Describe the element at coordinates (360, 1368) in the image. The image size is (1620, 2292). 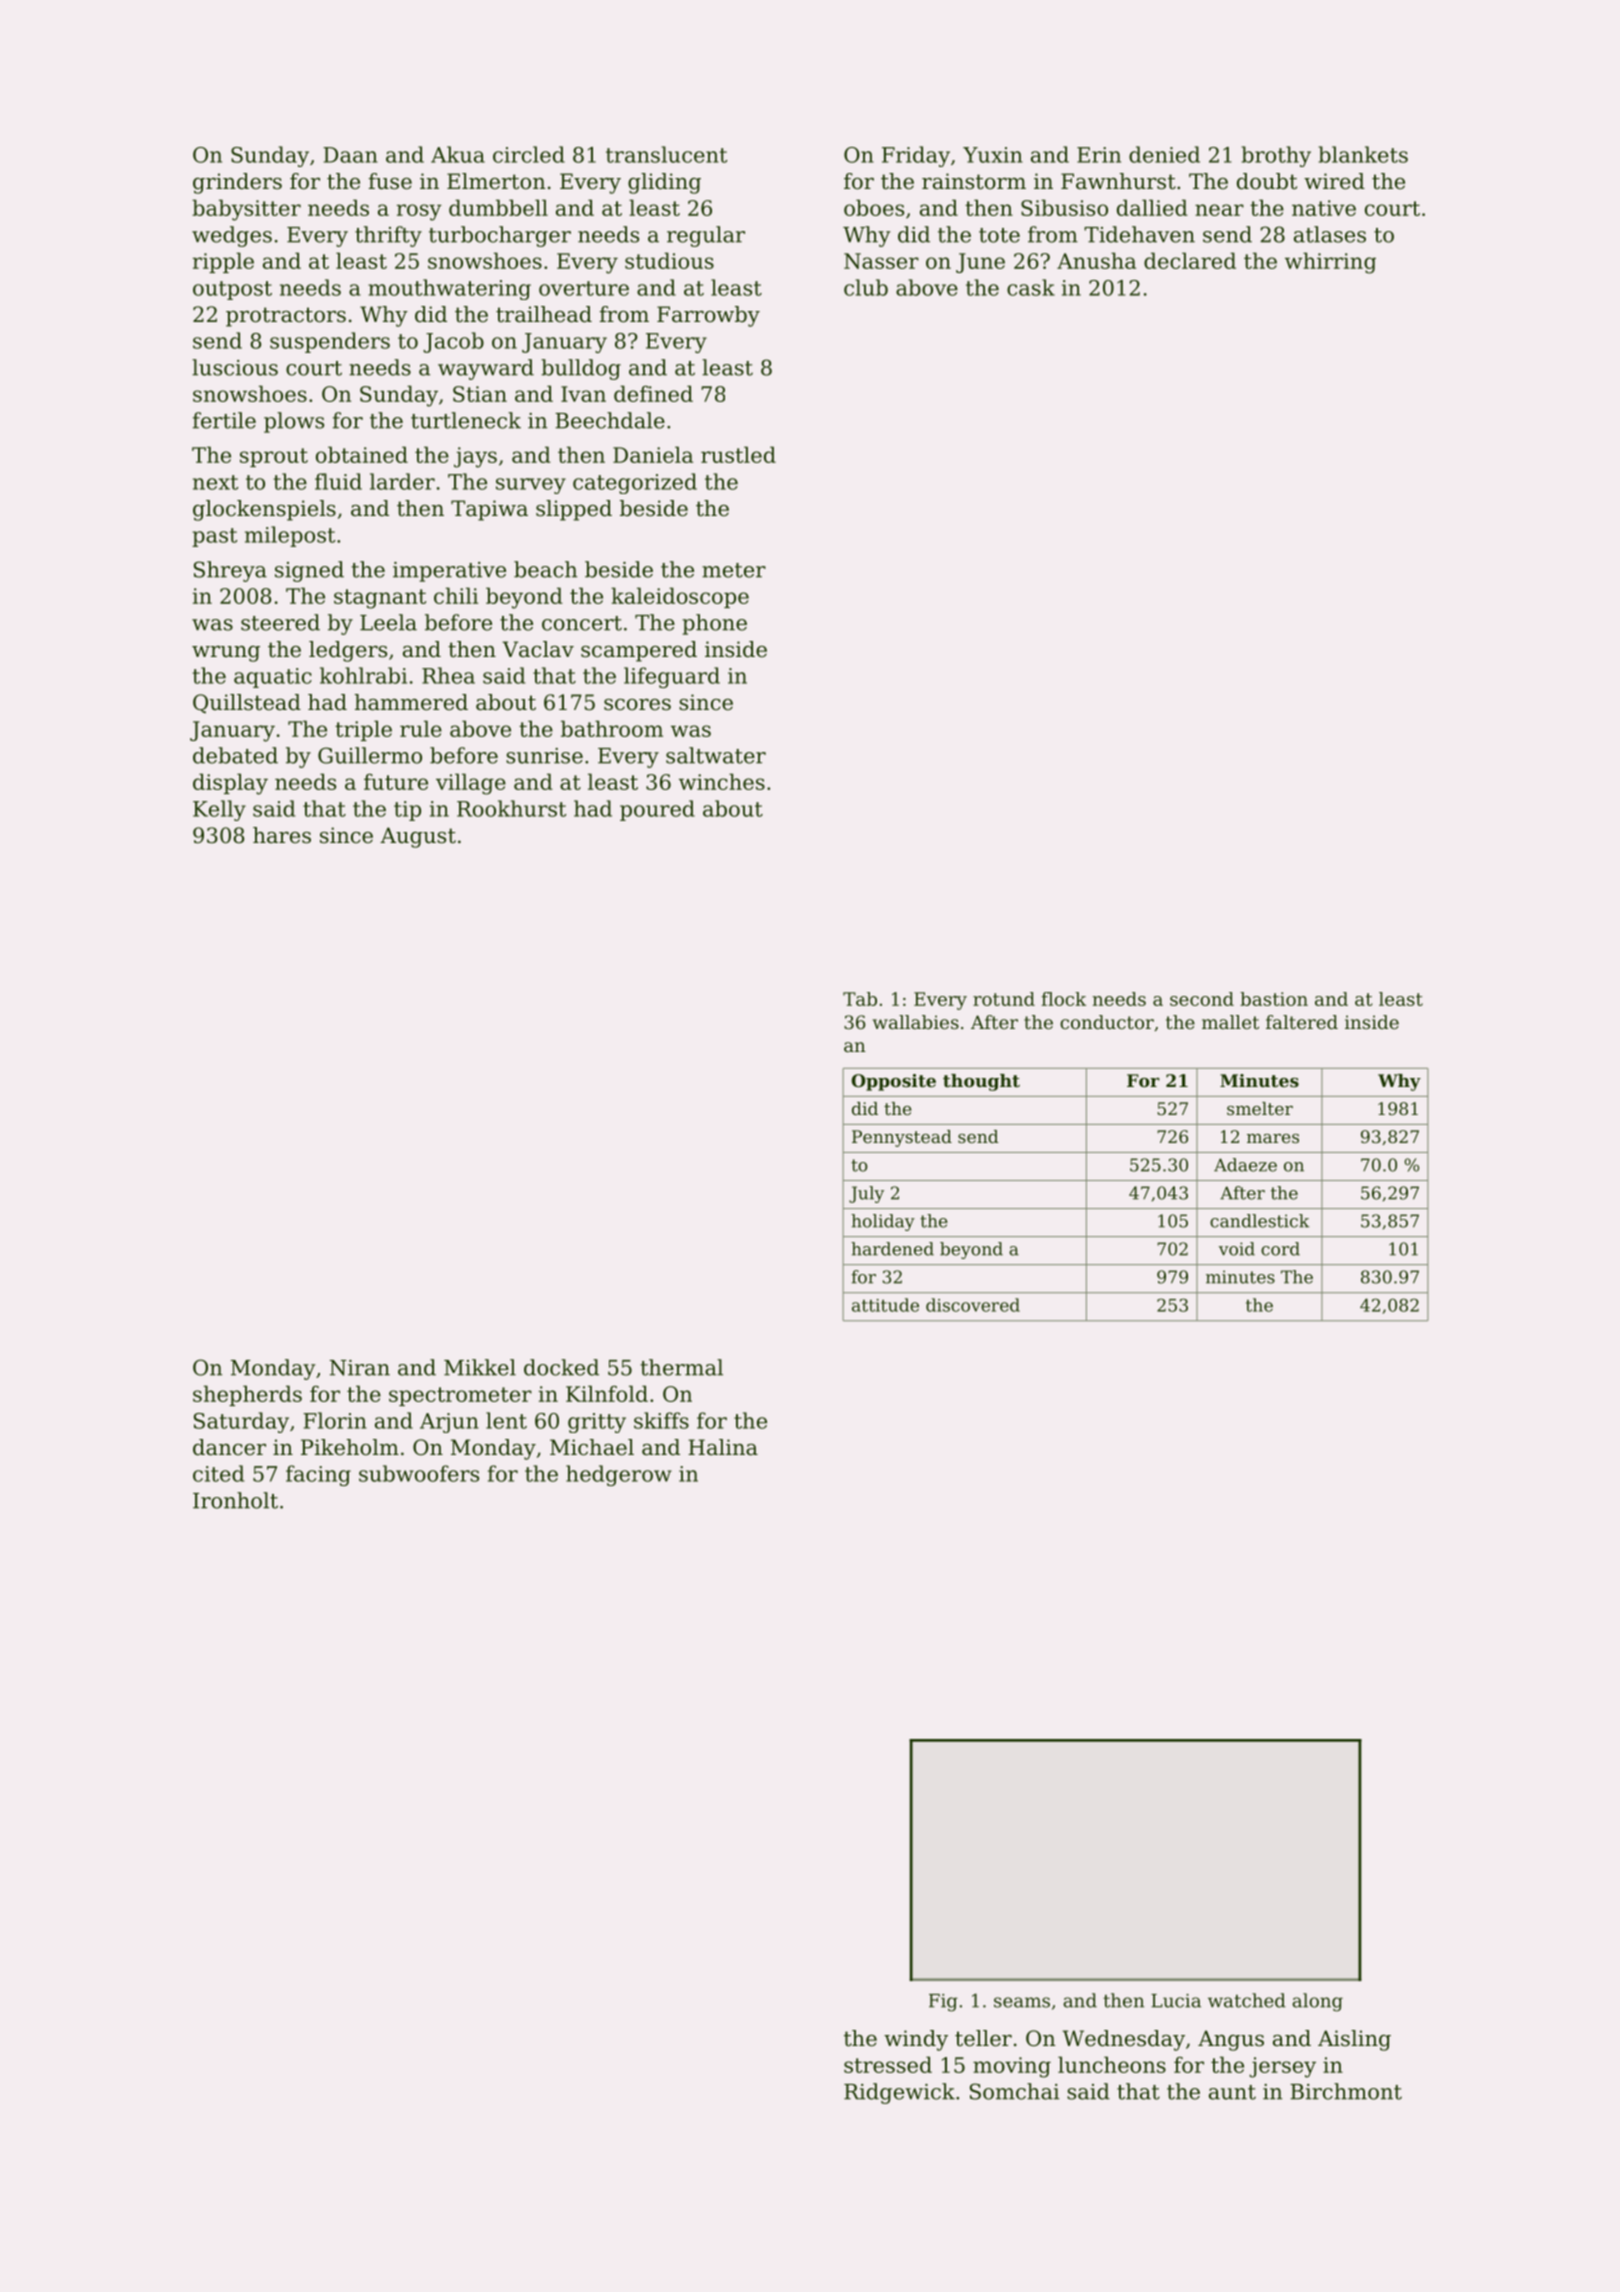
I see `Niran` at that location.
